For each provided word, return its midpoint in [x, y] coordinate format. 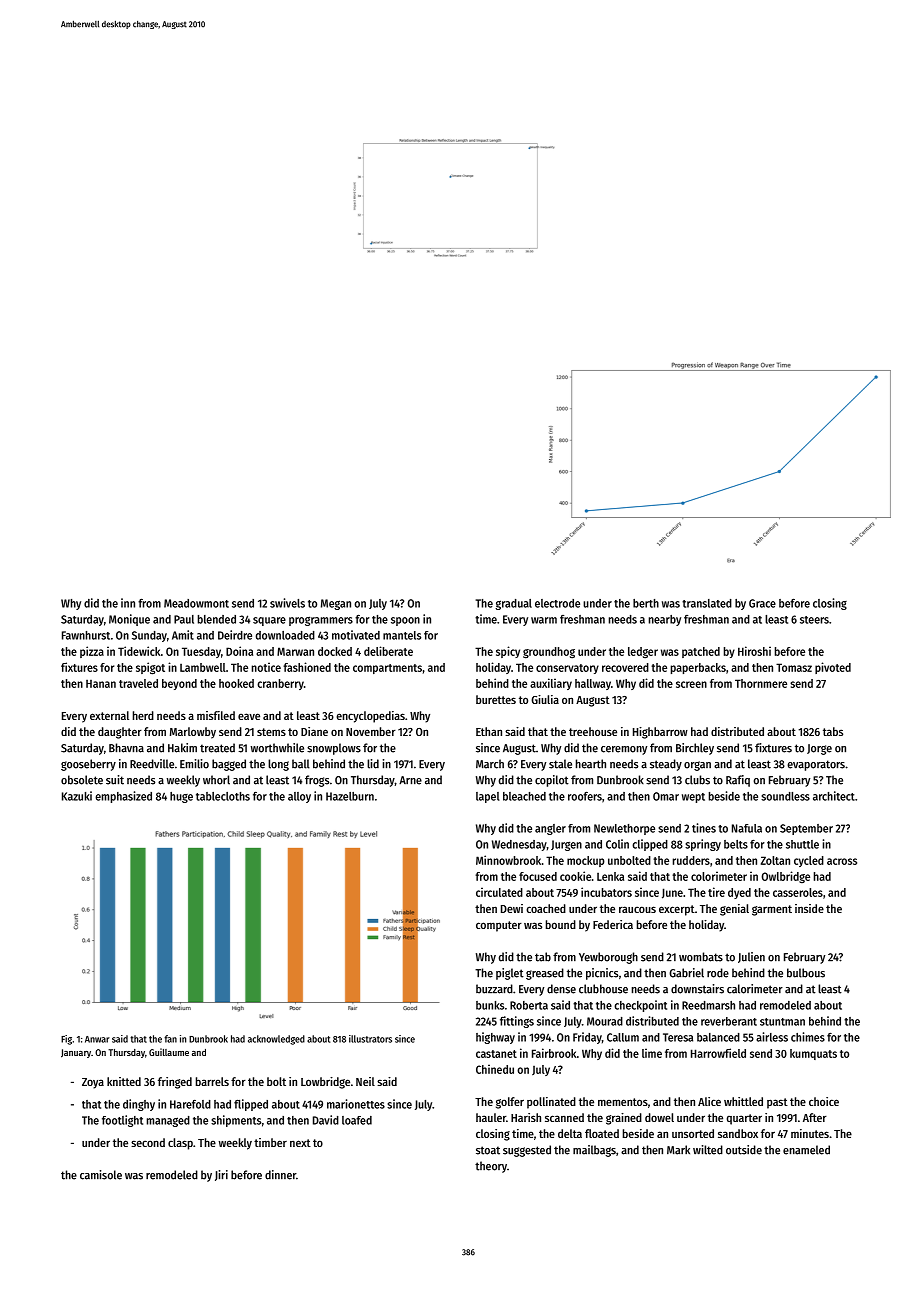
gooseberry [88, 765]
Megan [336, 604]
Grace [762, 603]
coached [546, 908]
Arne [410, 780]
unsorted [693, 1133]
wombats [701, 957]
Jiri [221, 1175]
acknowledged [276, 1040]
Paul [184, 619]
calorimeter [755, 989]
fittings [517, 1022]
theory [491, 1167]
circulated [499, 892]
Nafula [747, 828]
